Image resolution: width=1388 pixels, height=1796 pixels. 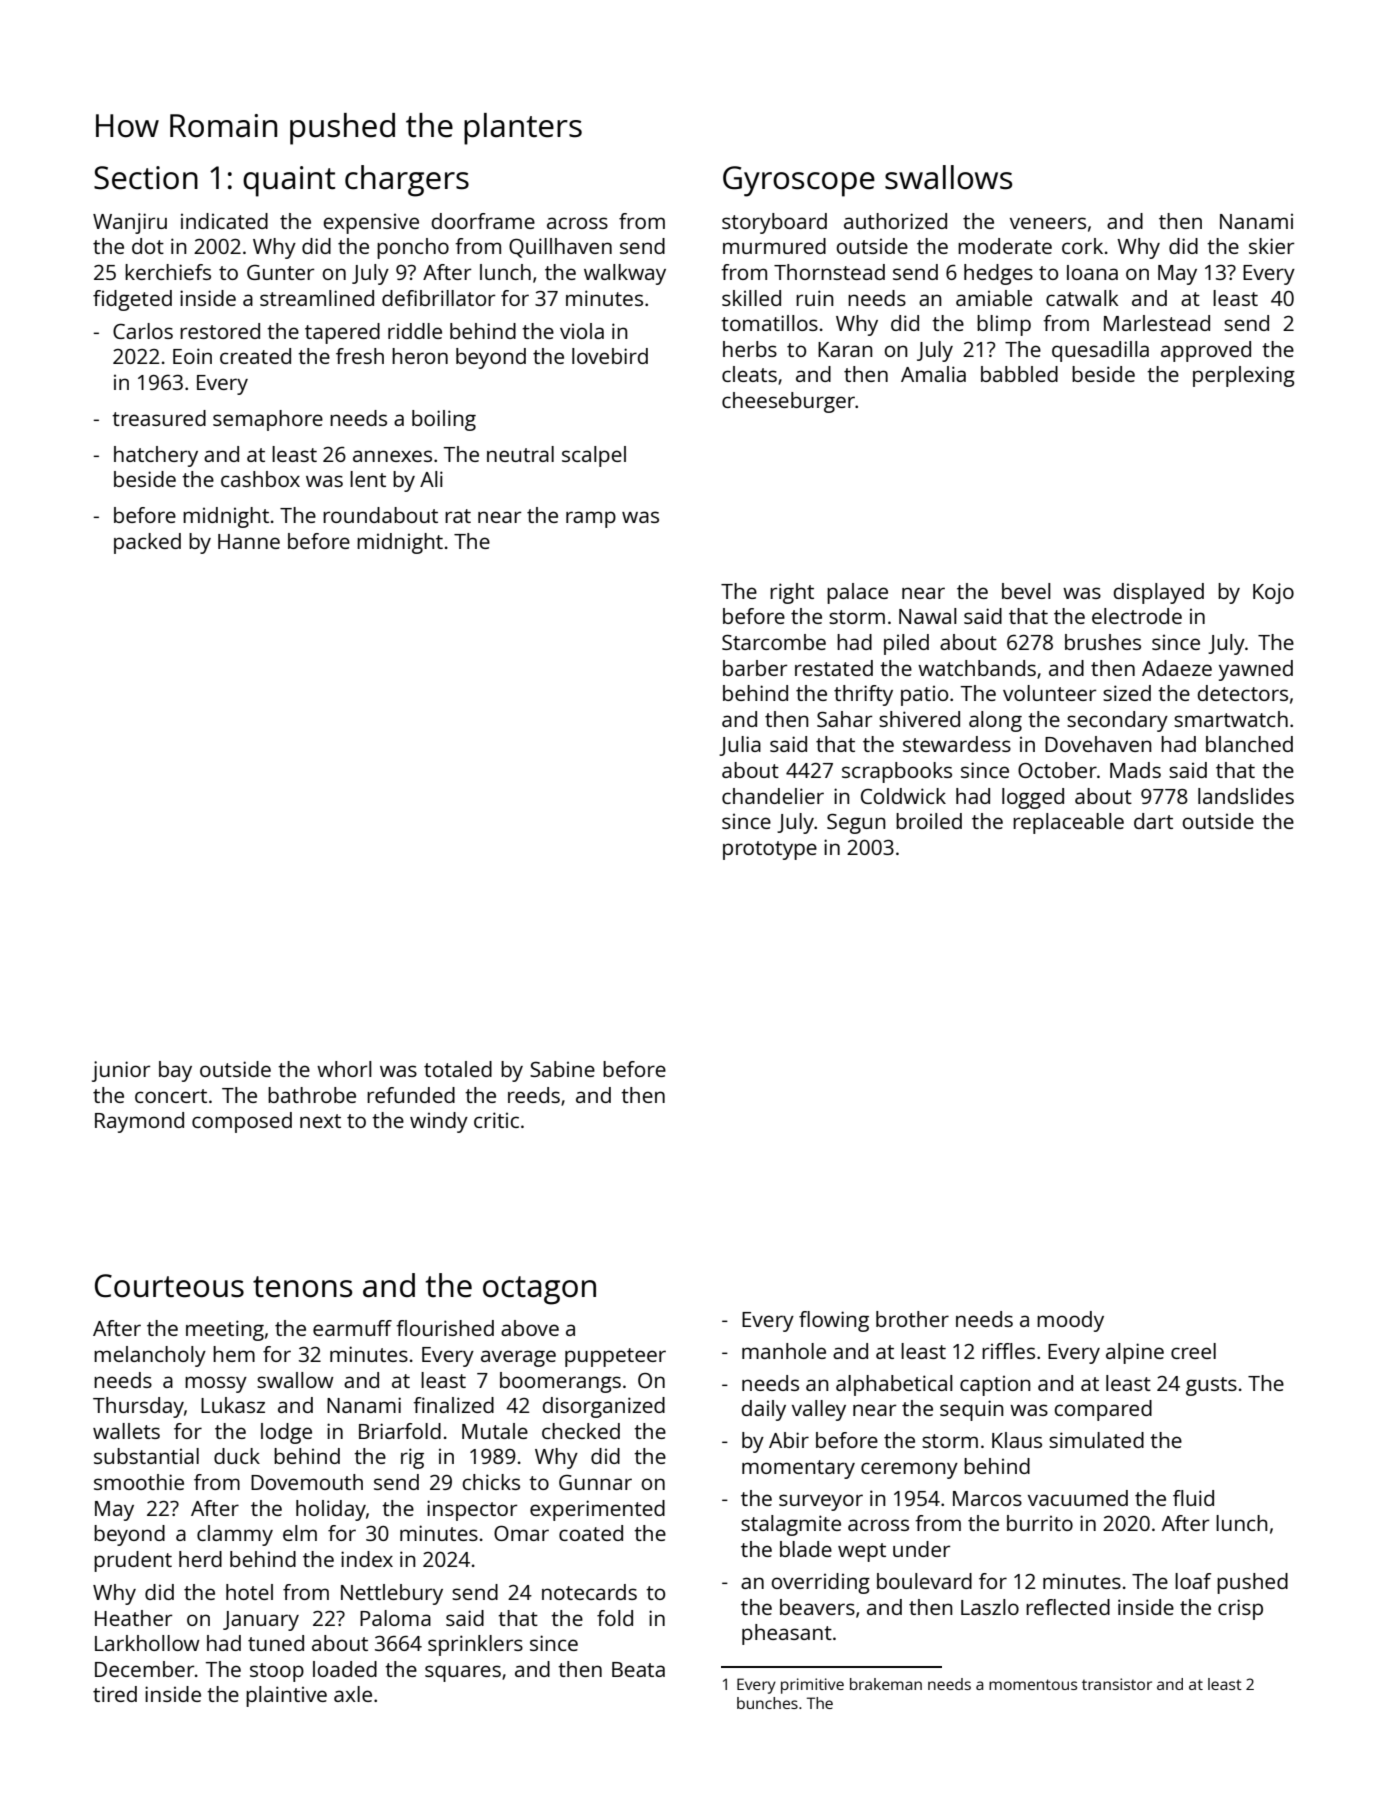 I want to click on bay, so click(x=175, y=1071).
